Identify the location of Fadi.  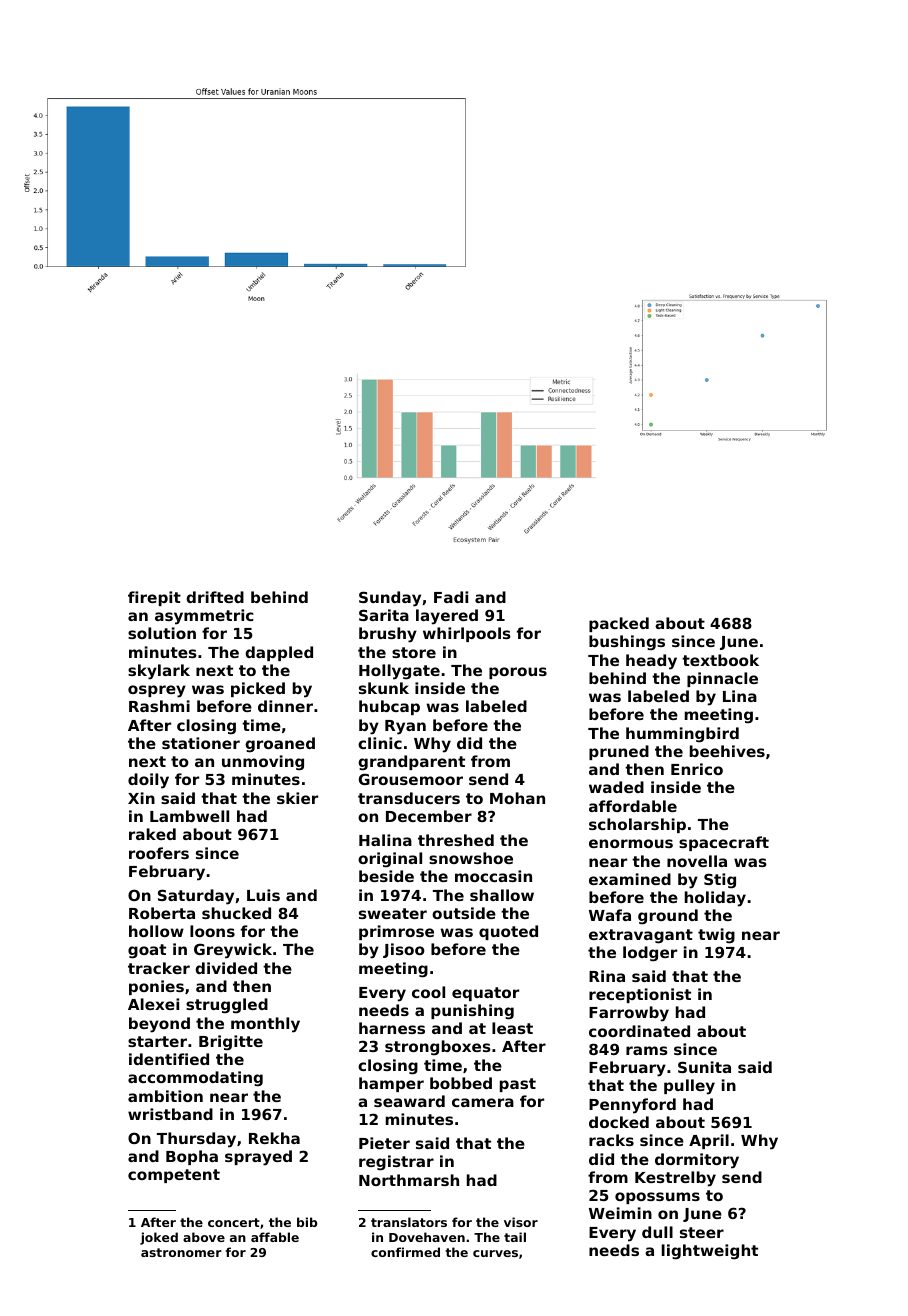
(451, 597).
